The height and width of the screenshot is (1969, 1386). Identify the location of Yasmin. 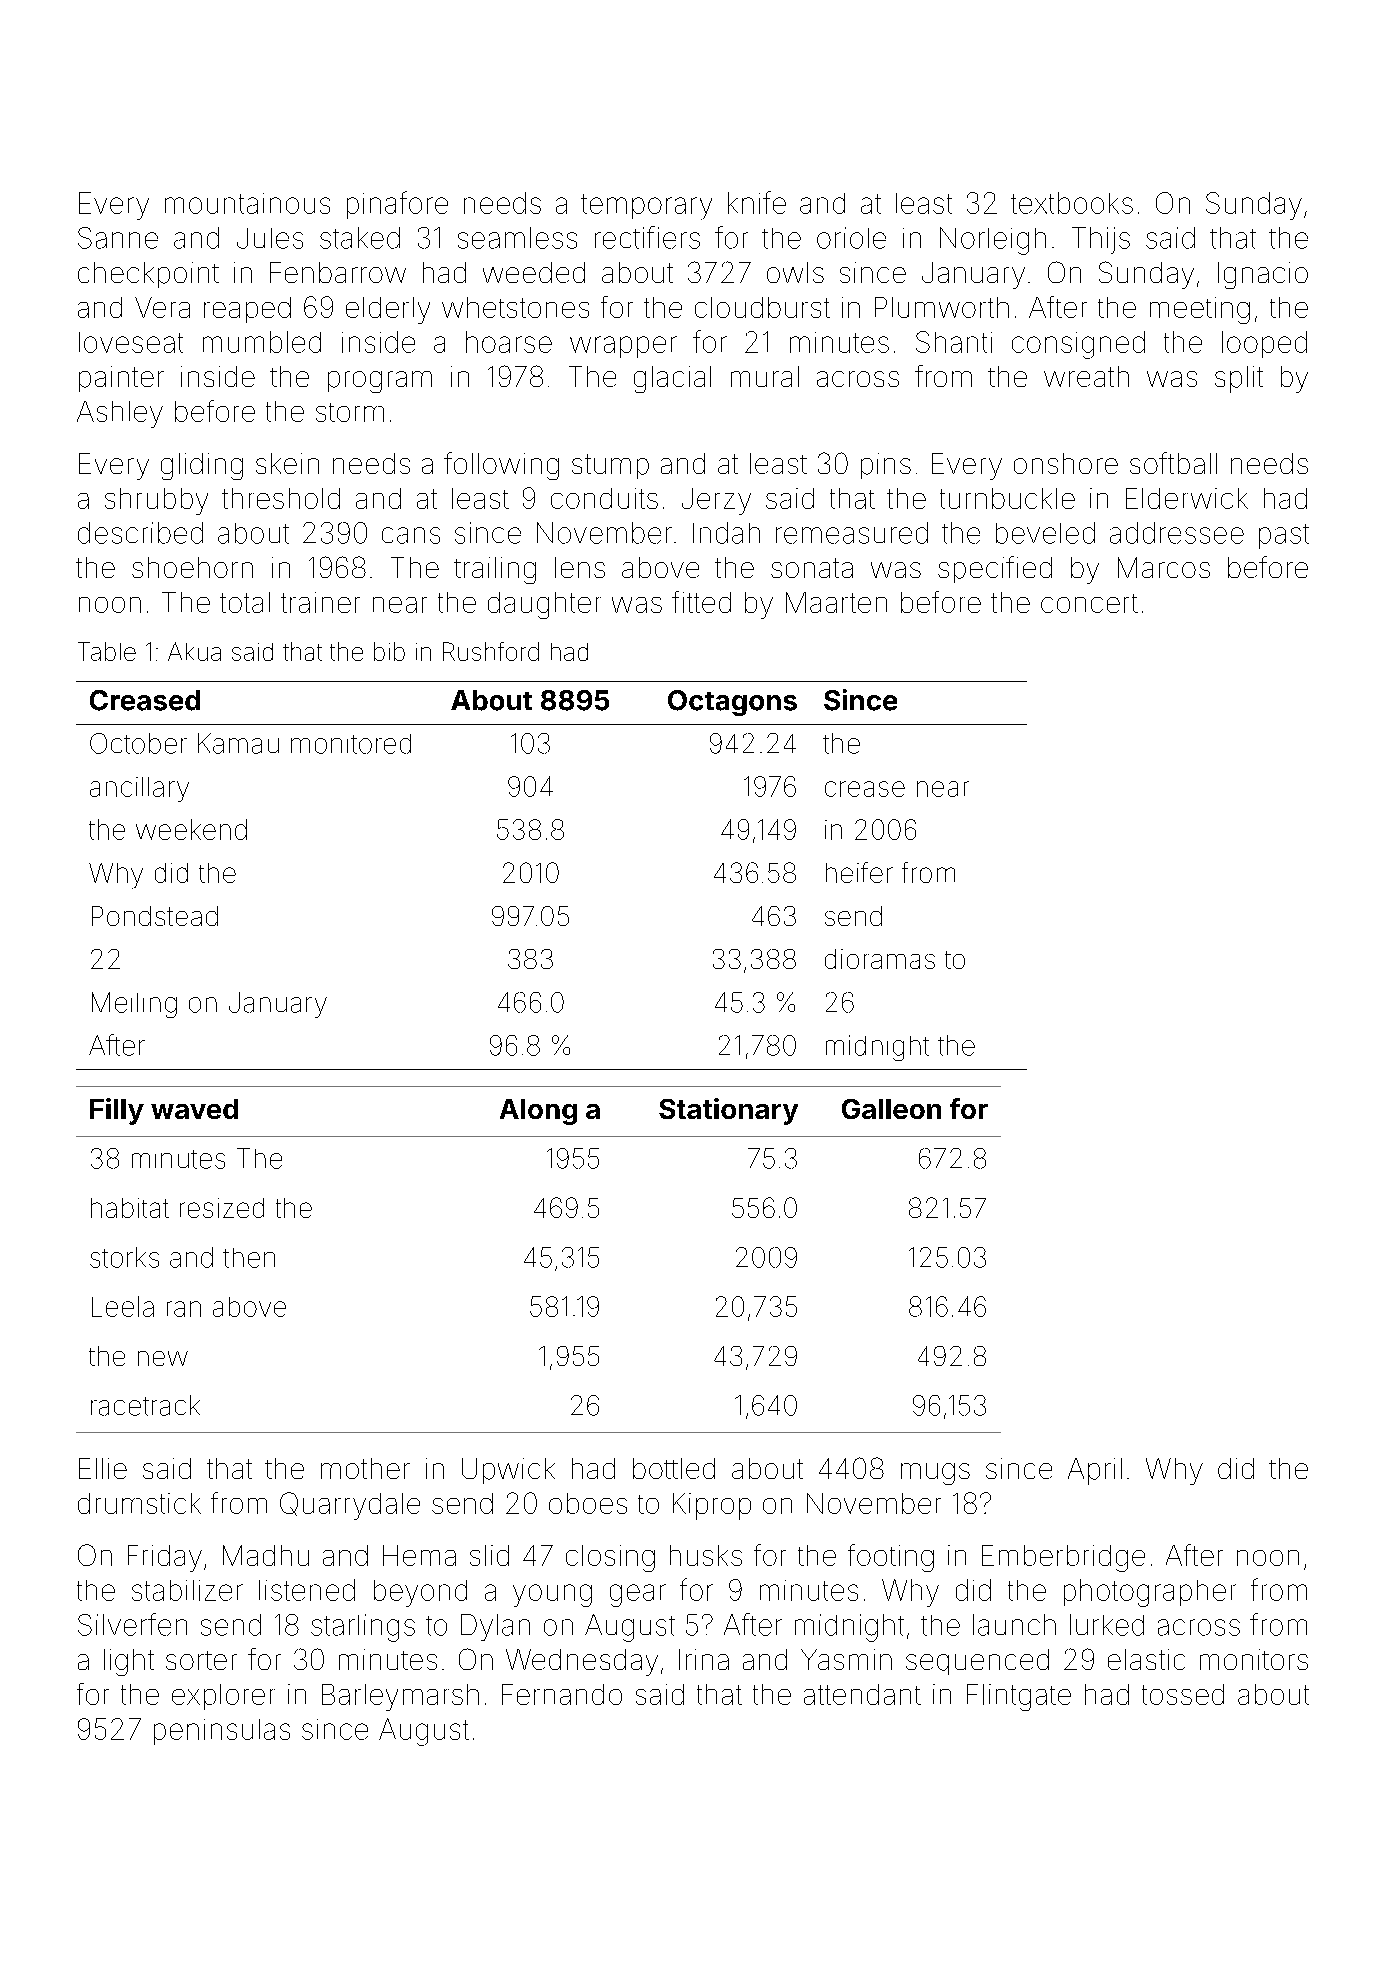
(846, 1659).
